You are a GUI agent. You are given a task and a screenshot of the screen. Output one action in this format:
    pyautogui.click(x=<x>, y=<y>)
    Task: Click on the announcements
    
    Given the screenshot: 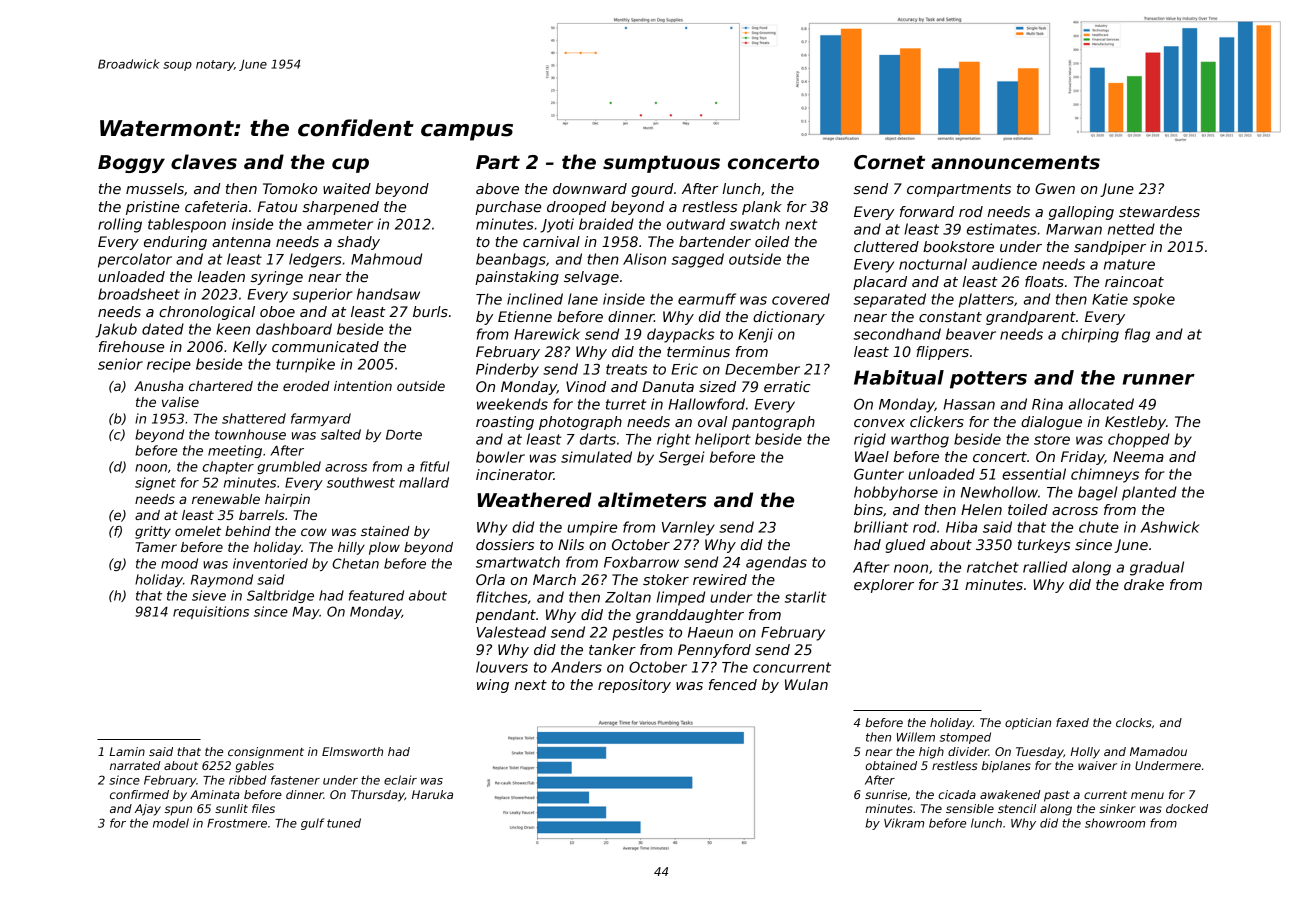 What is the action you would take?
    pyautogui.click(x=1015, y=163)
